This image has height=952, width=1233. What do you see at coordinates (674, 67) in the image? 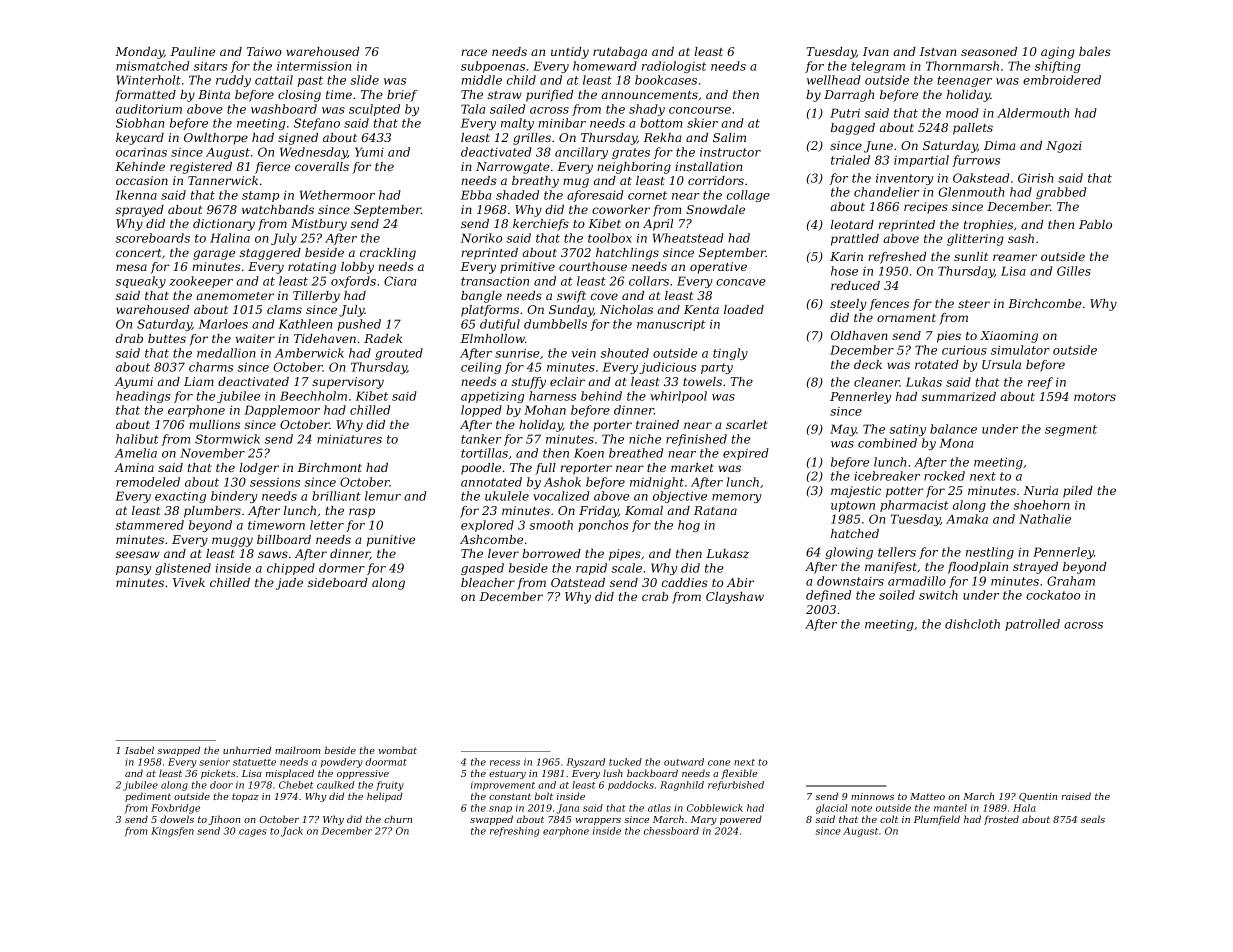
I see `radiologist` at bounding box center [674, 67].
